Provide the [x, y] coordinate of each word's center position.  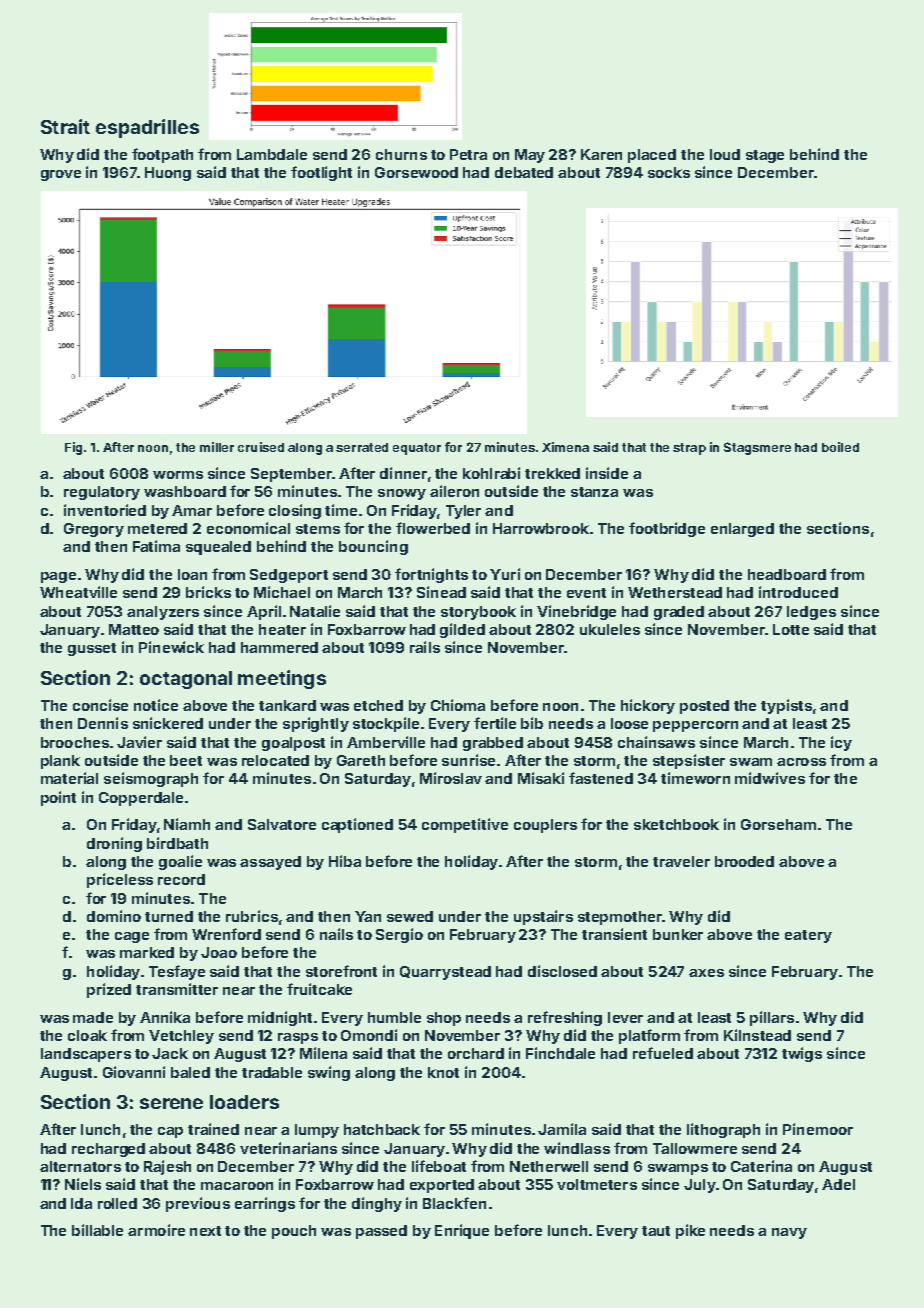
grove [61, 175]
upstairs [543, 917]
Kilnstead [757, 1035]
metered [157, 528]
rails [425, 647]
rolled [117, 1203]
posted [704, 707]
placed [652, 156]
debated [524, 172]
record [181, 879]
